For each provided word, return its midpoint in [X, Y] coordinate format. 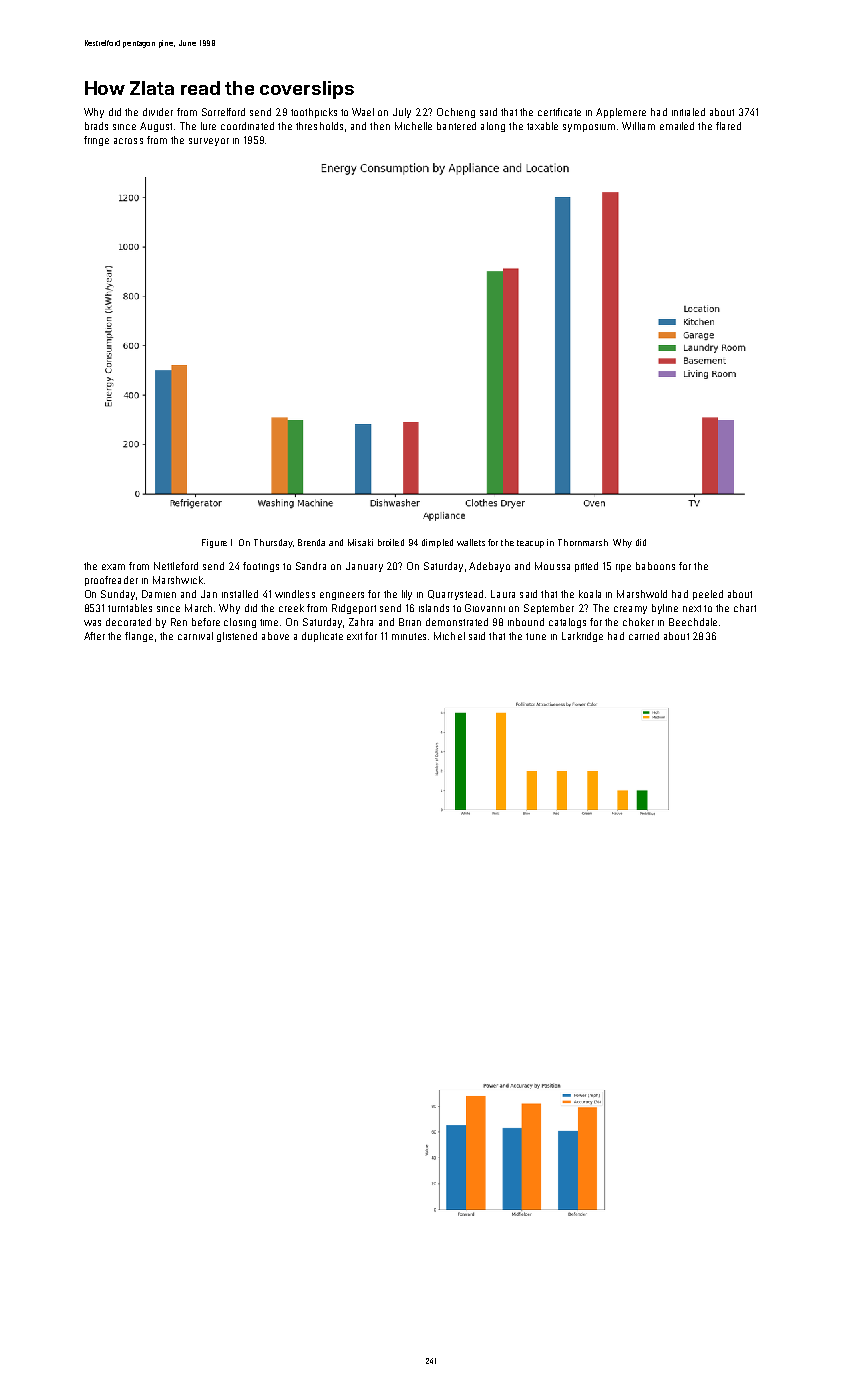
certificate [559, 112]
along [493, 127]
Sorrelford [223, 112]
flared [728, 126]
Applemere [621, 113]
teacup [530, 544]
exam [113, 567]
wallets [471, 542]
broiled [391, 542]
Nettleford [176, 566]
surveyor [209, 142]
